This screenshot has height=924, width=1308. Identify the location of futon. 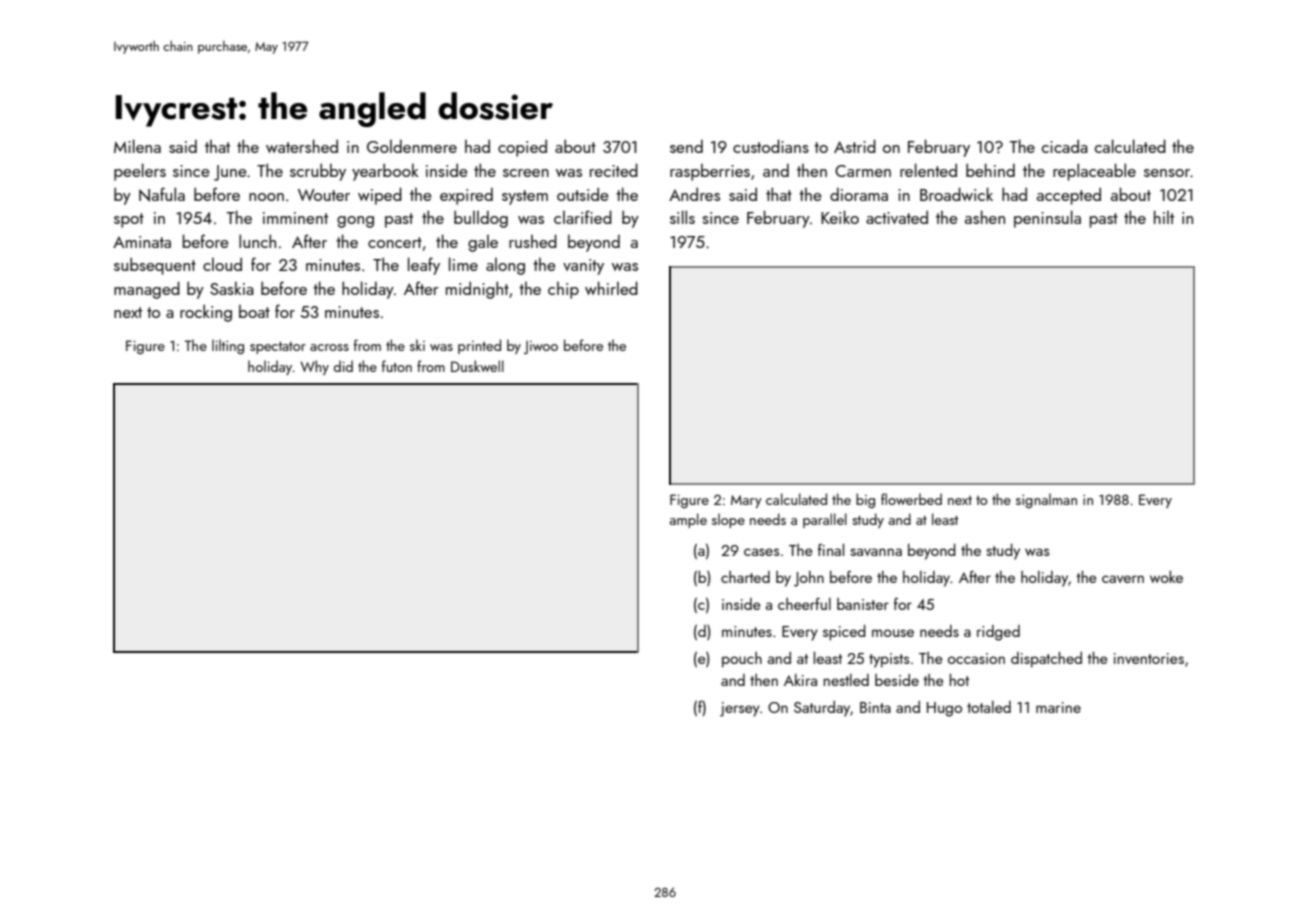
(397, 366).
